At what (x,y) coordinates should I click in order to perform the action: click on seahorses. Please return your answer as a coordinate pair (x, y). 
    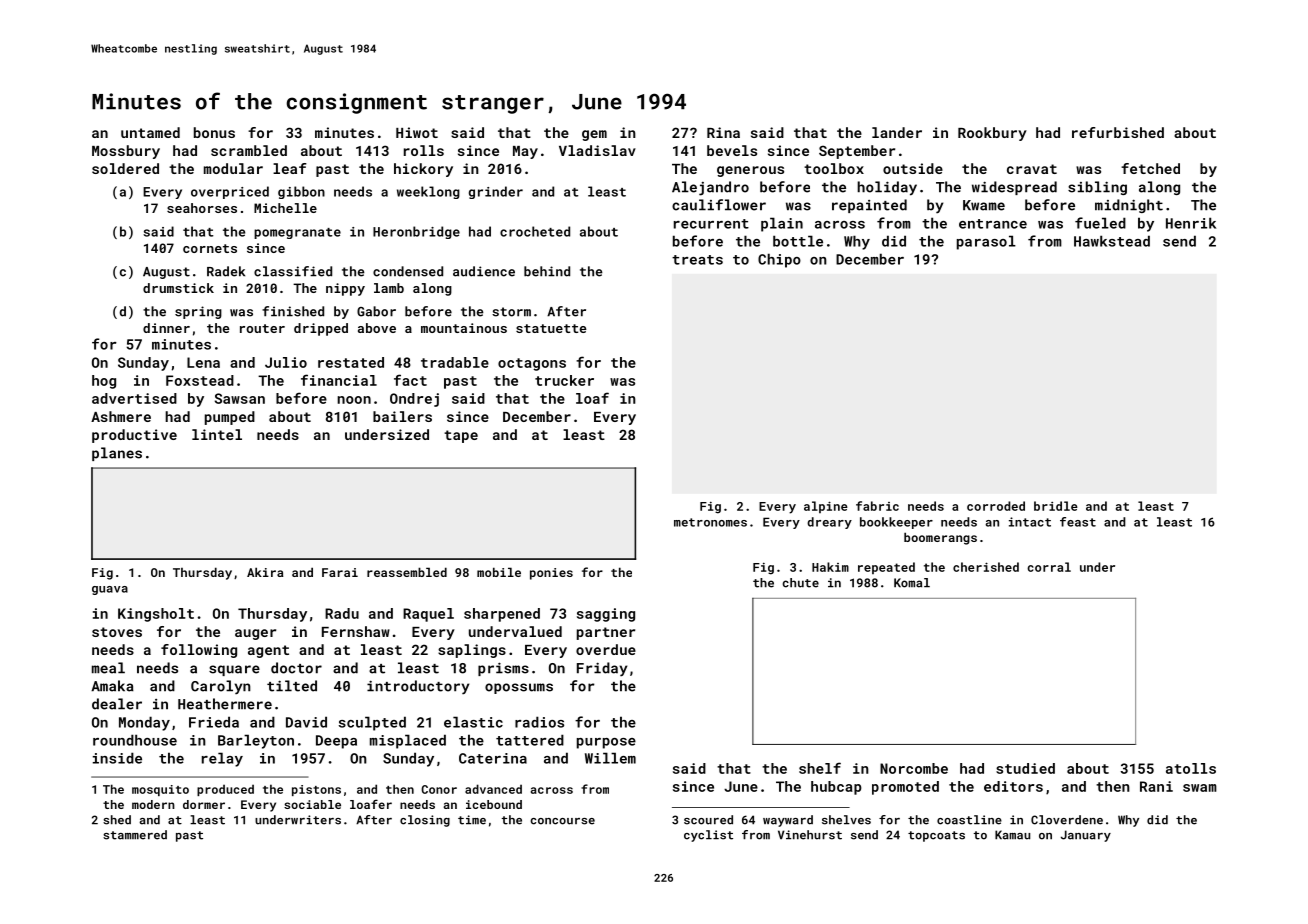
    Looking at the image, I should click on (202, 208).
